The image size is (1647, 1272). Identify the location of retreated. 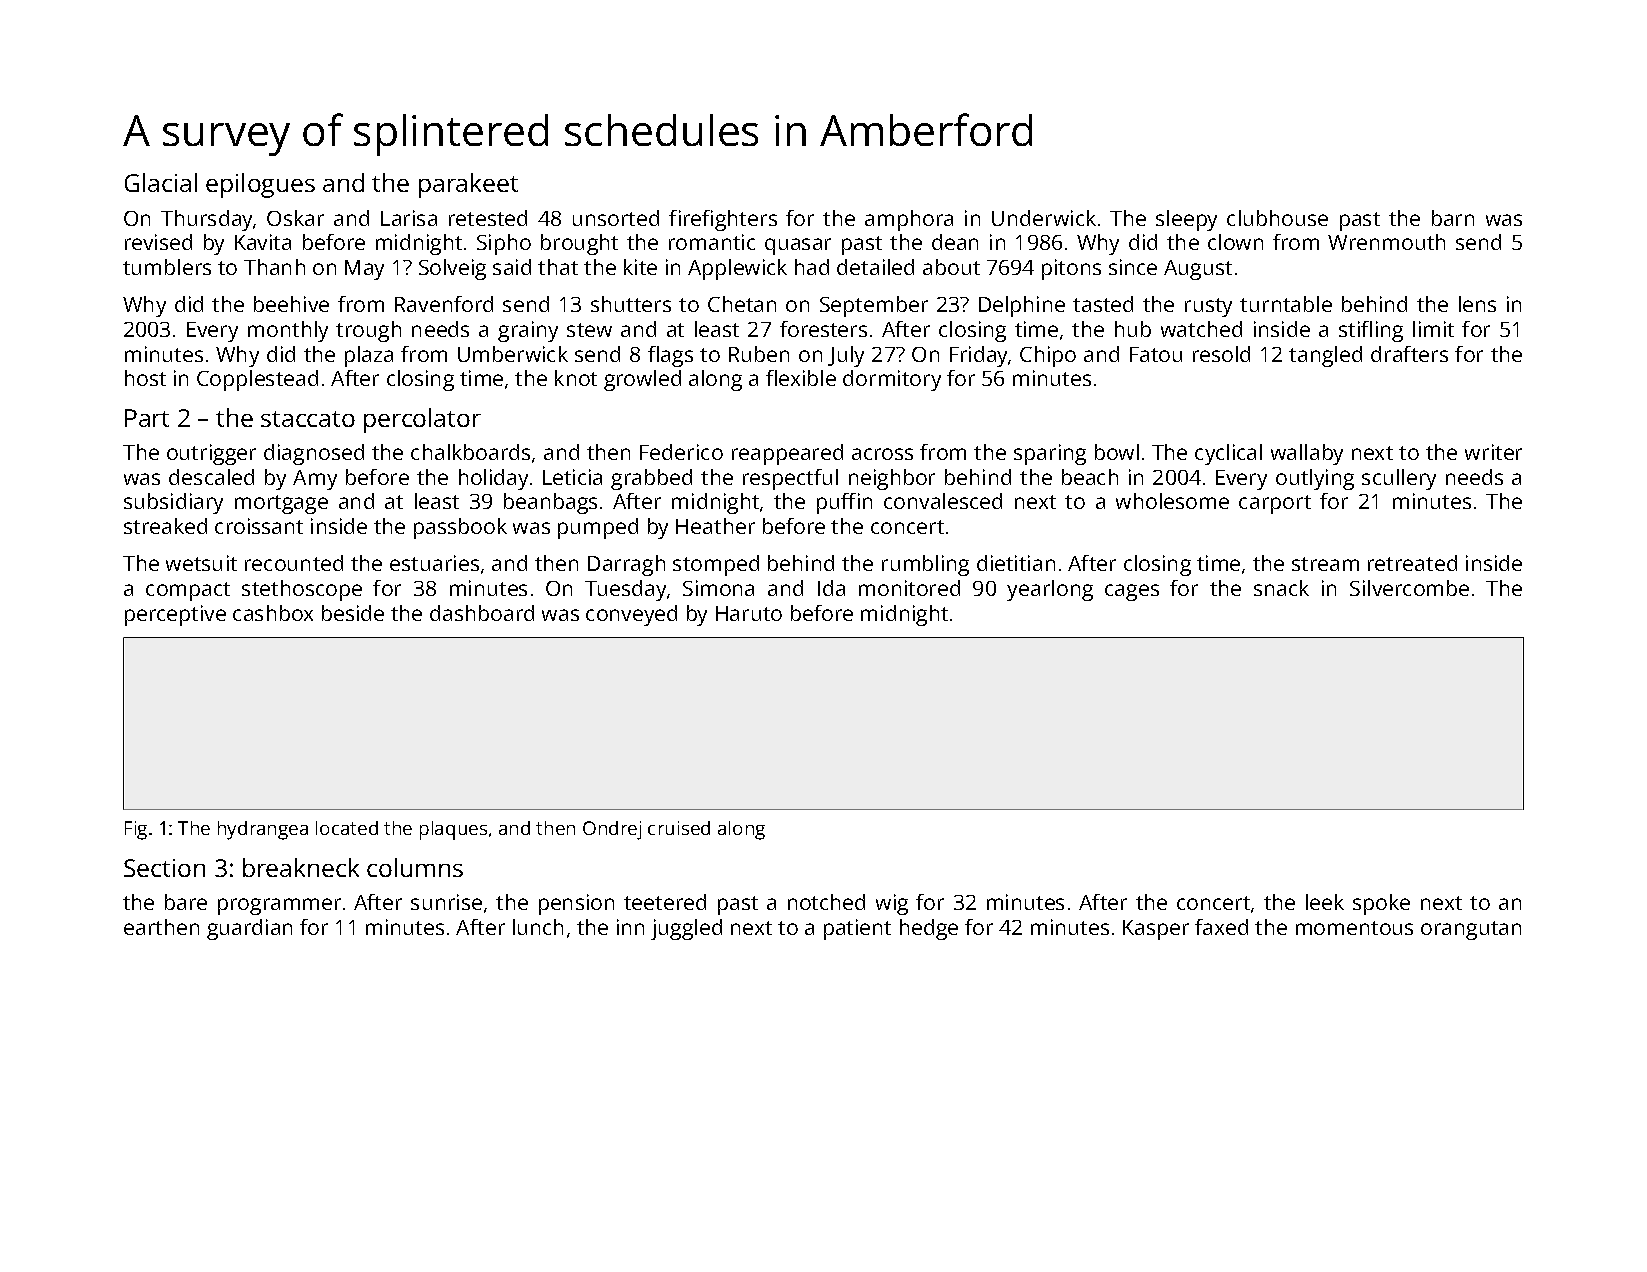
(1412, 563).
